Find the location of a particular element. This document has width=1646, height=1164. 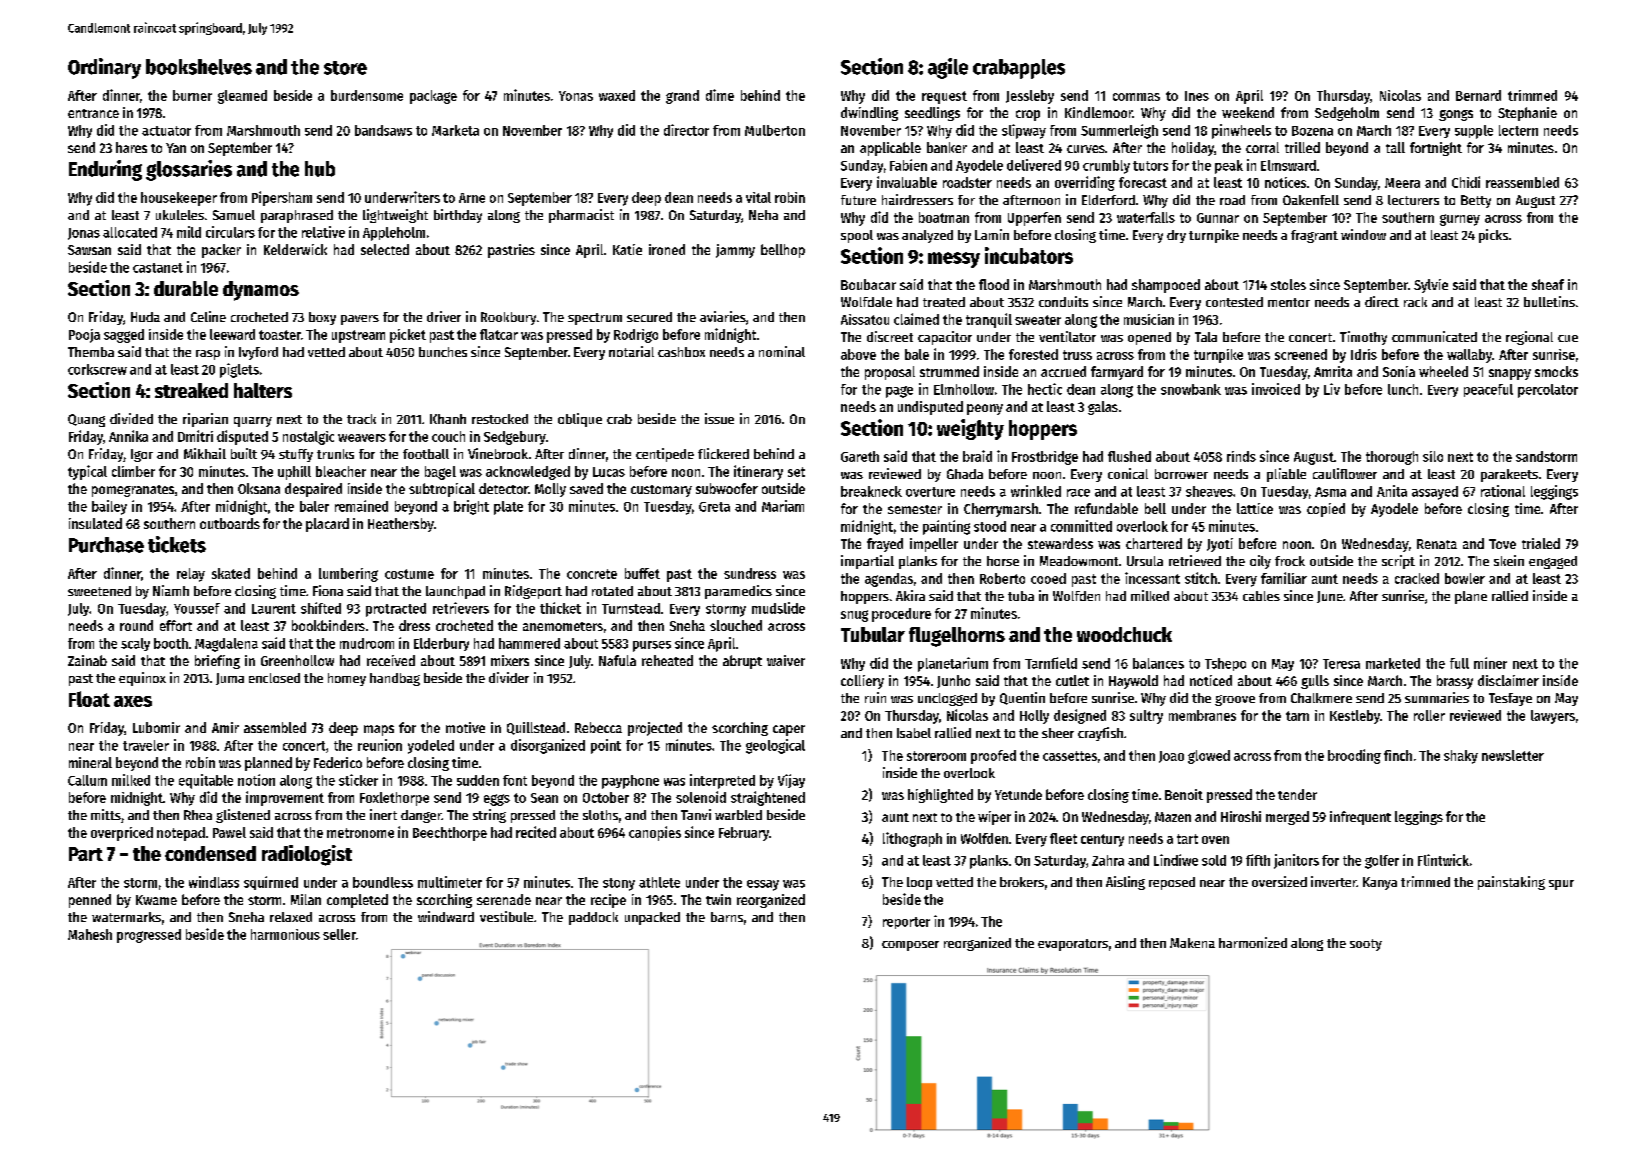

sweetened is located at coordinates (99, 591).
